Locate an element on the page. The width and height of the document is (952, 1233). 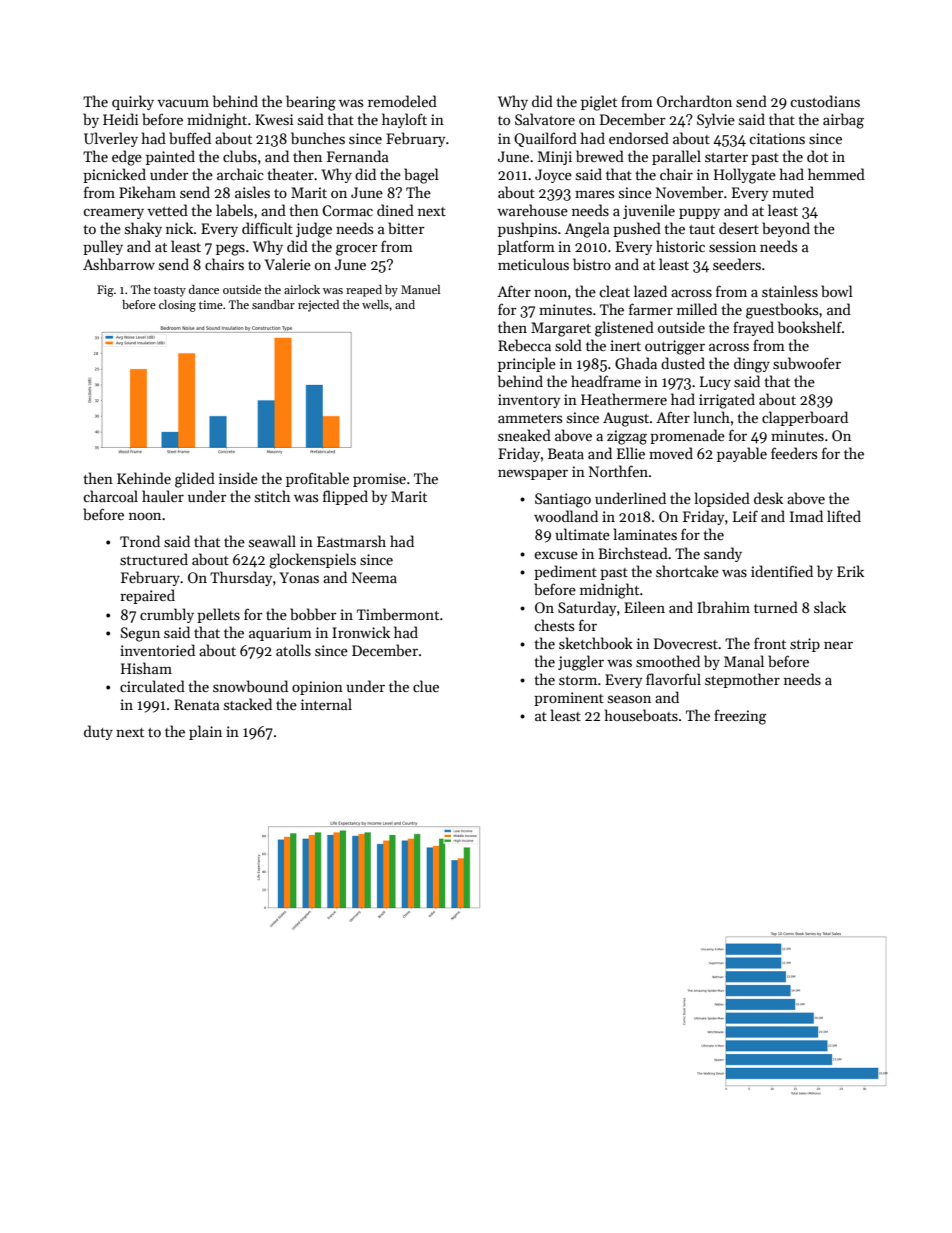
Manuel is located at coordinates (420, 289).
